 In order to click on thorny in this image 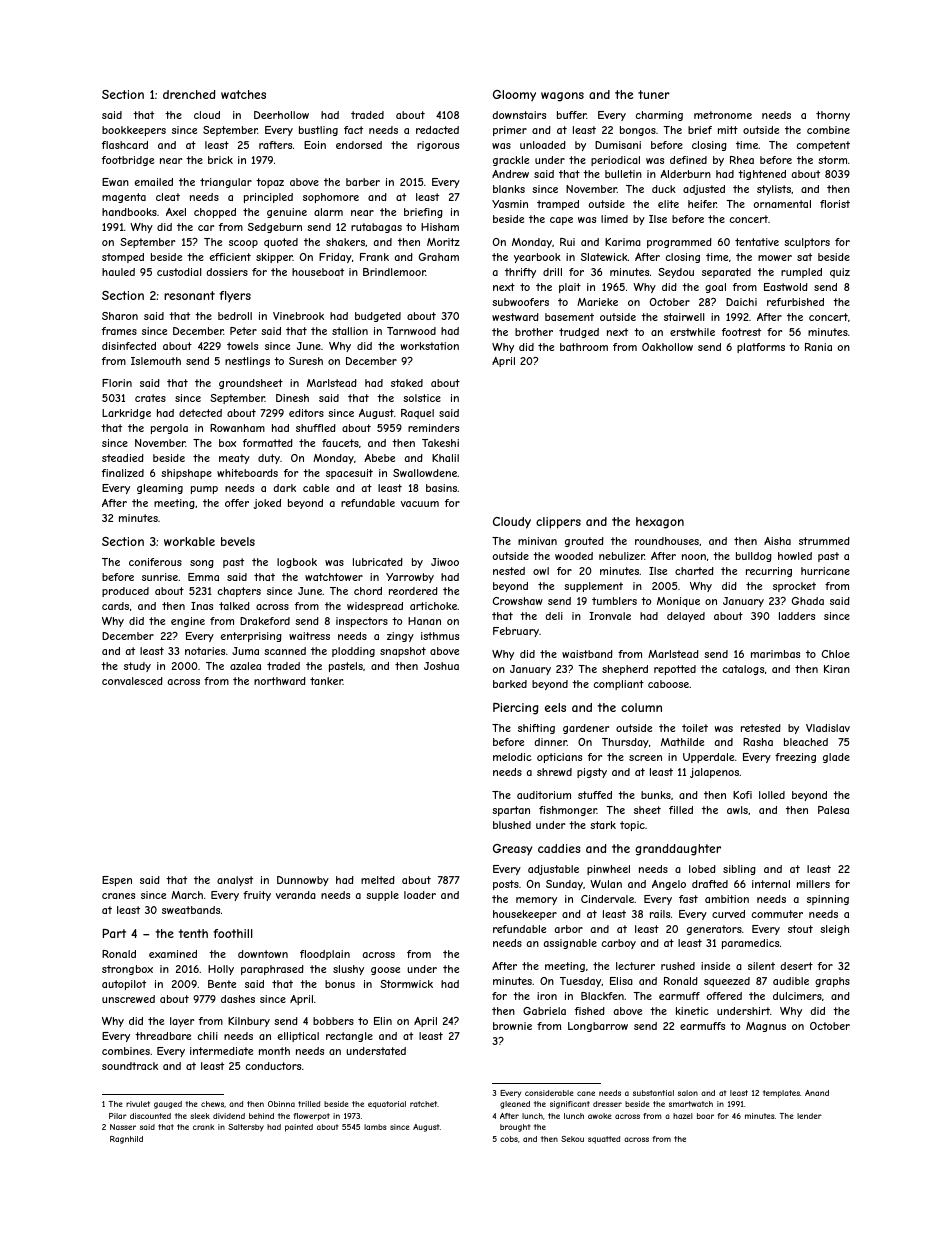, I will do `click(833, 116)`.
